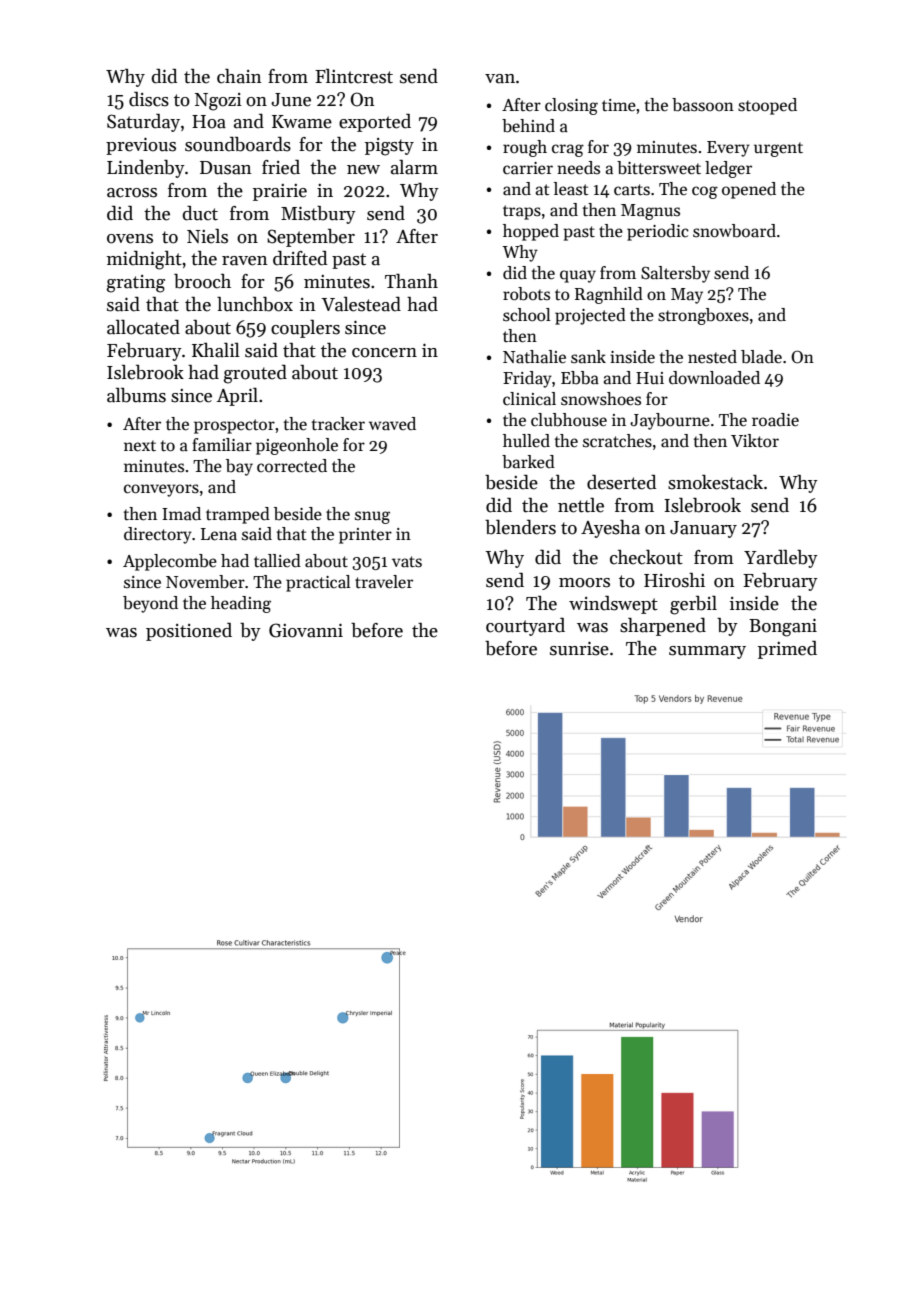 This screenshot has height=1314, width=924. What do you see at coordinates (579, 648) in the screenshot?
I see `sunrise` at bounding box center [579, 648].
